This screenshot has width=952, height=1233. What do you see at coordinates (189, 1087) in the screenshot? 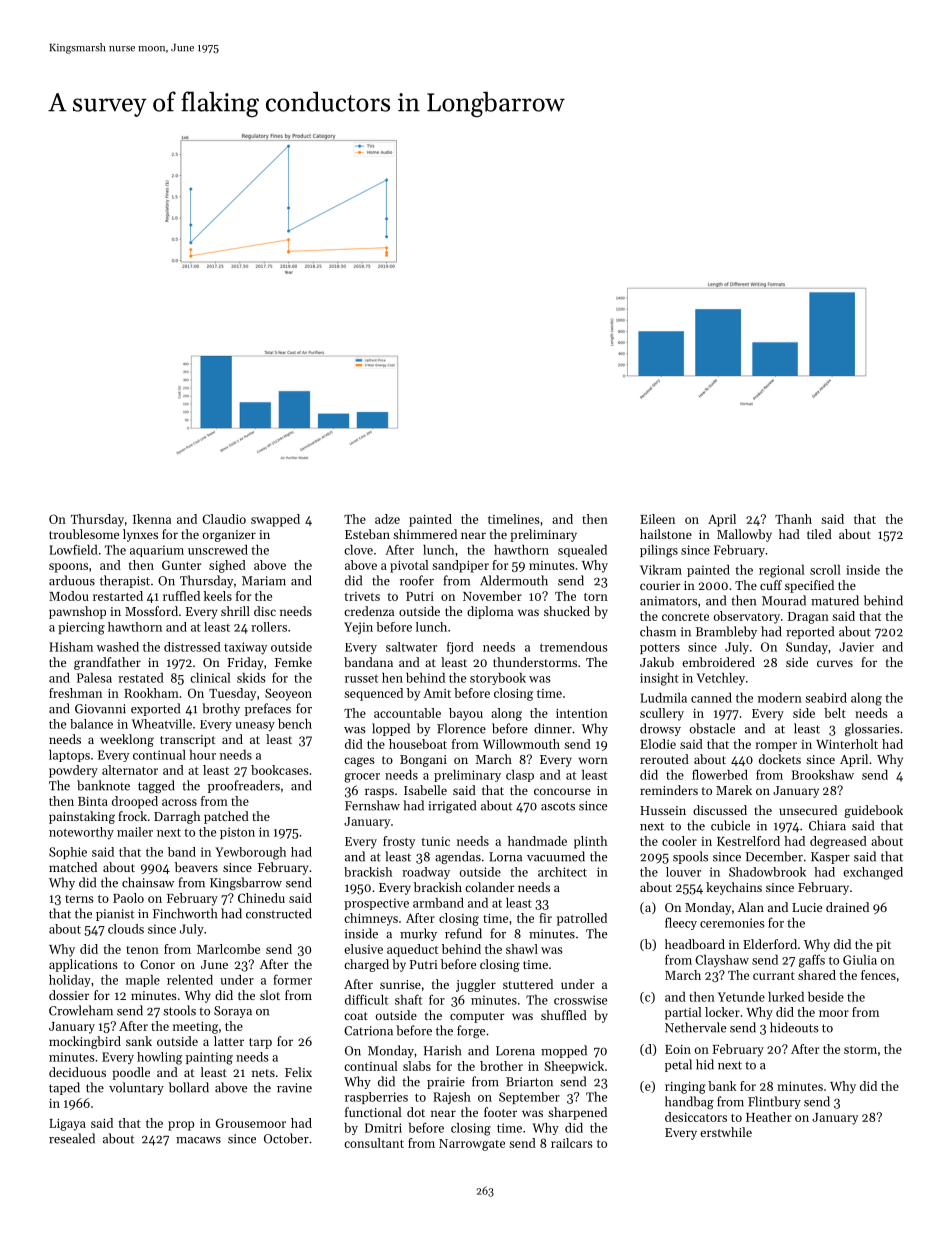
I see `bollard` at bounding box center [189, 1087].
